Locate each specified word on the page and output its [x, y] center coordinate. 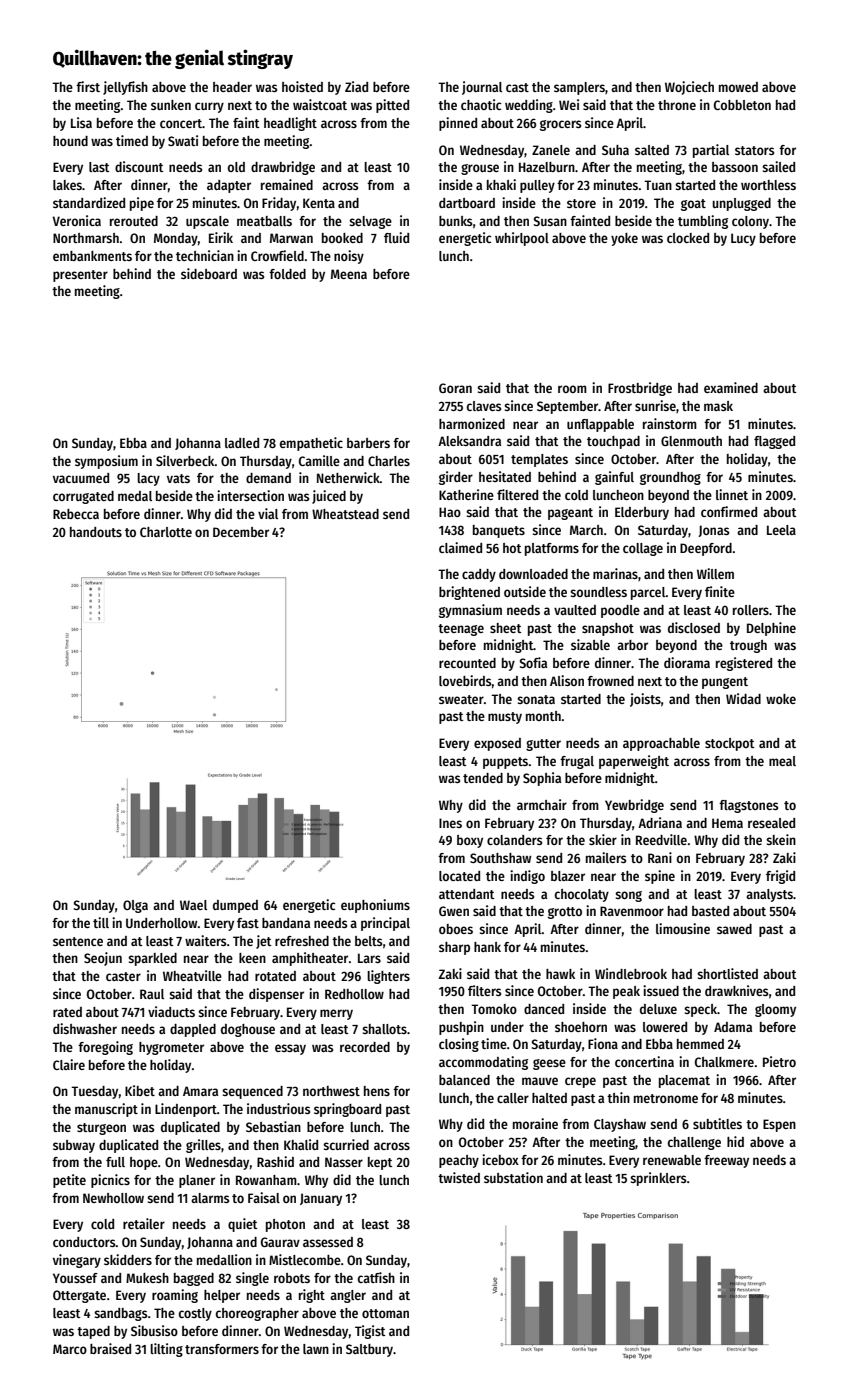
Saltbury [369, 1350]
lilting [166, 1350]
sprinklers [658, 1179]
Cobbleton [742, 105]
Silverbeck [185, 460]
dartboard [467, 203]
